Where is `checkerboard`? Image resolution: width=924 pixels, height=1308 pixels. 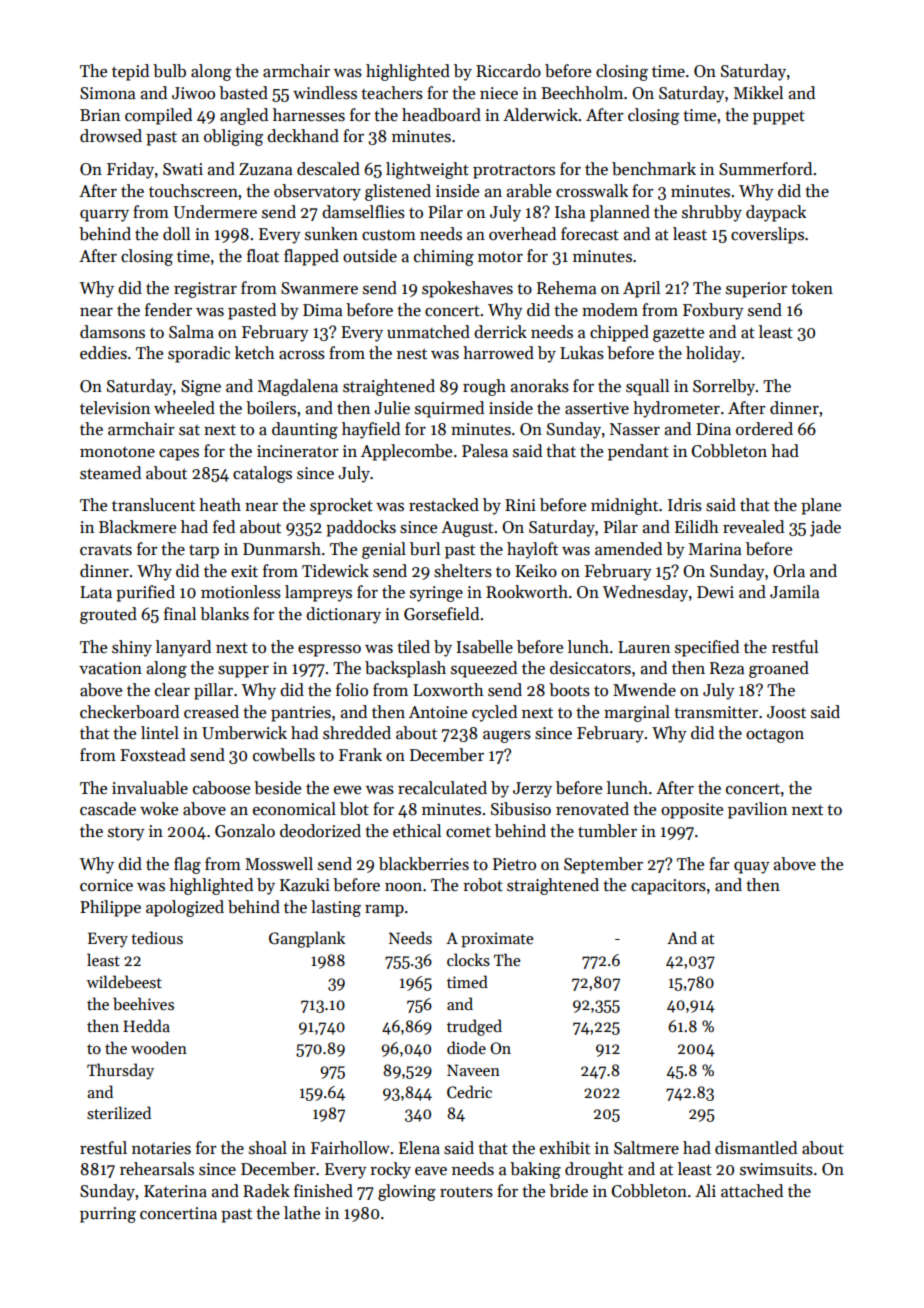
checkerboard is located at coordinates (129, 712).
